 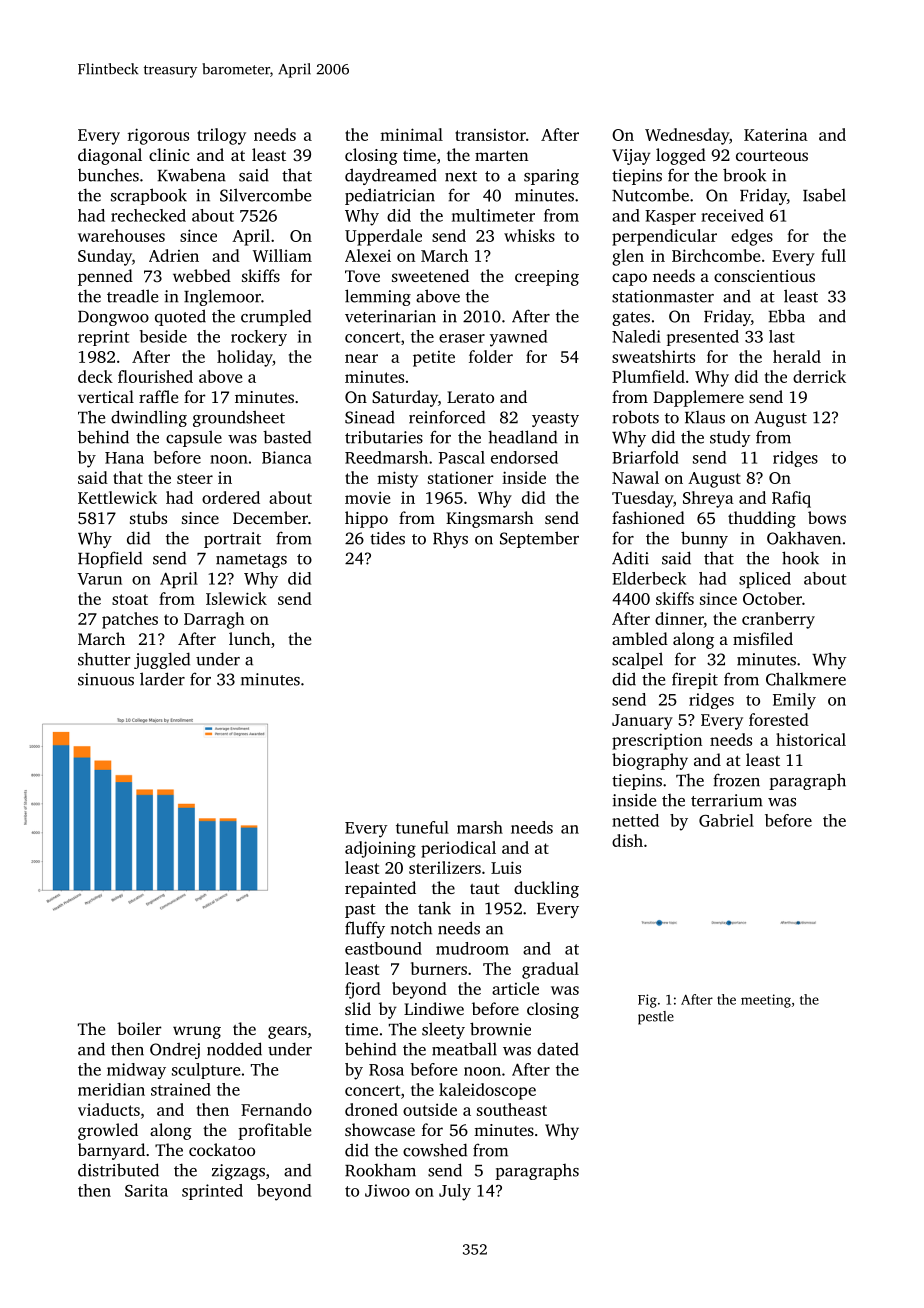 What do you see at coordinates (656, 1018) in the screenshot?
I see `pestle` at bounding box center [656, 1018].
